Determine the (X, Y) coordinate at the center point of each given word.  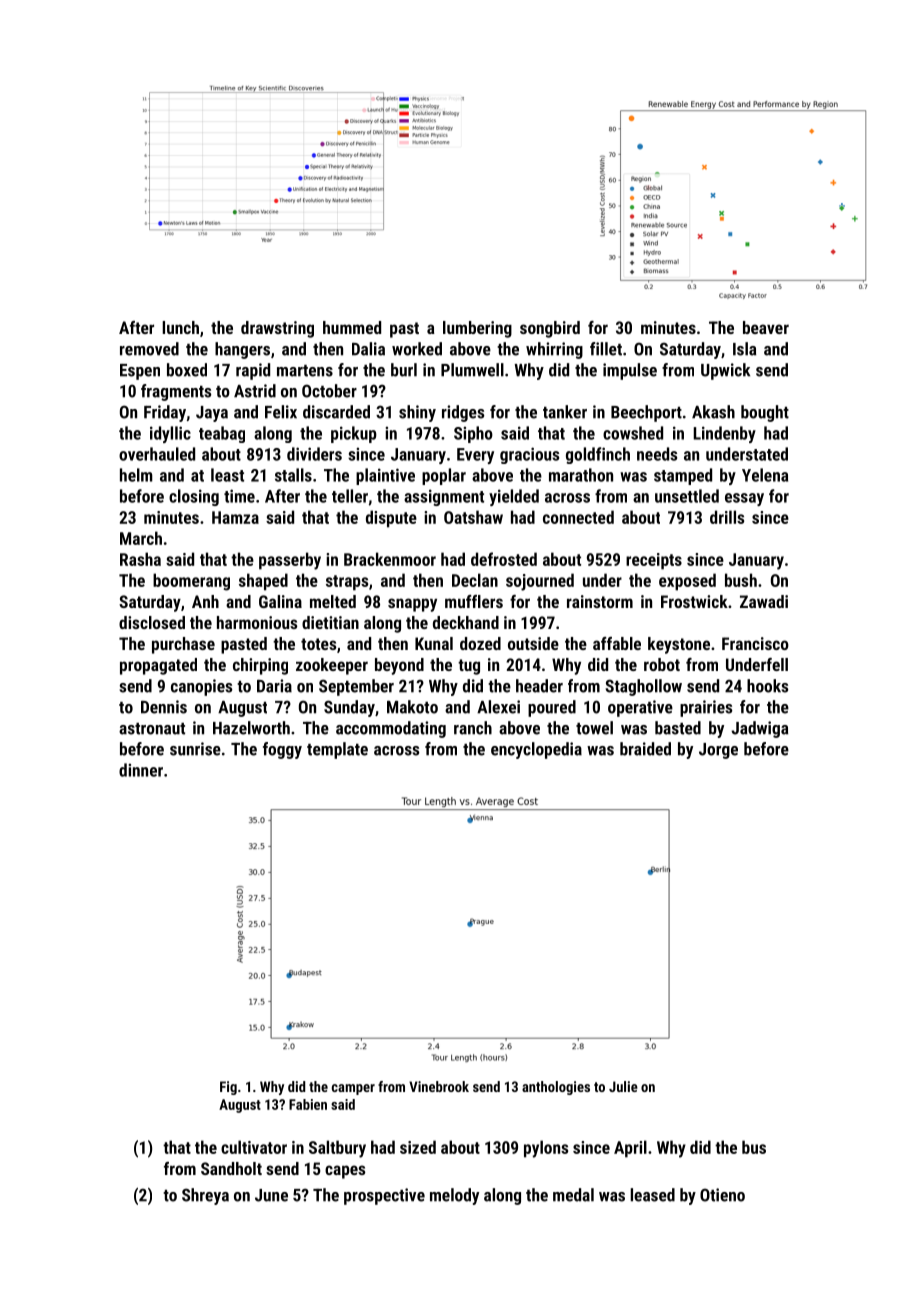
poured (552, 708)
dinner (141, 770)
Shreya (205, 1196)
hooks (767, 686)
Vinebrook (439, 1086)
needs (657, 454)
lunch (180, 327)
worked (417, 349)
